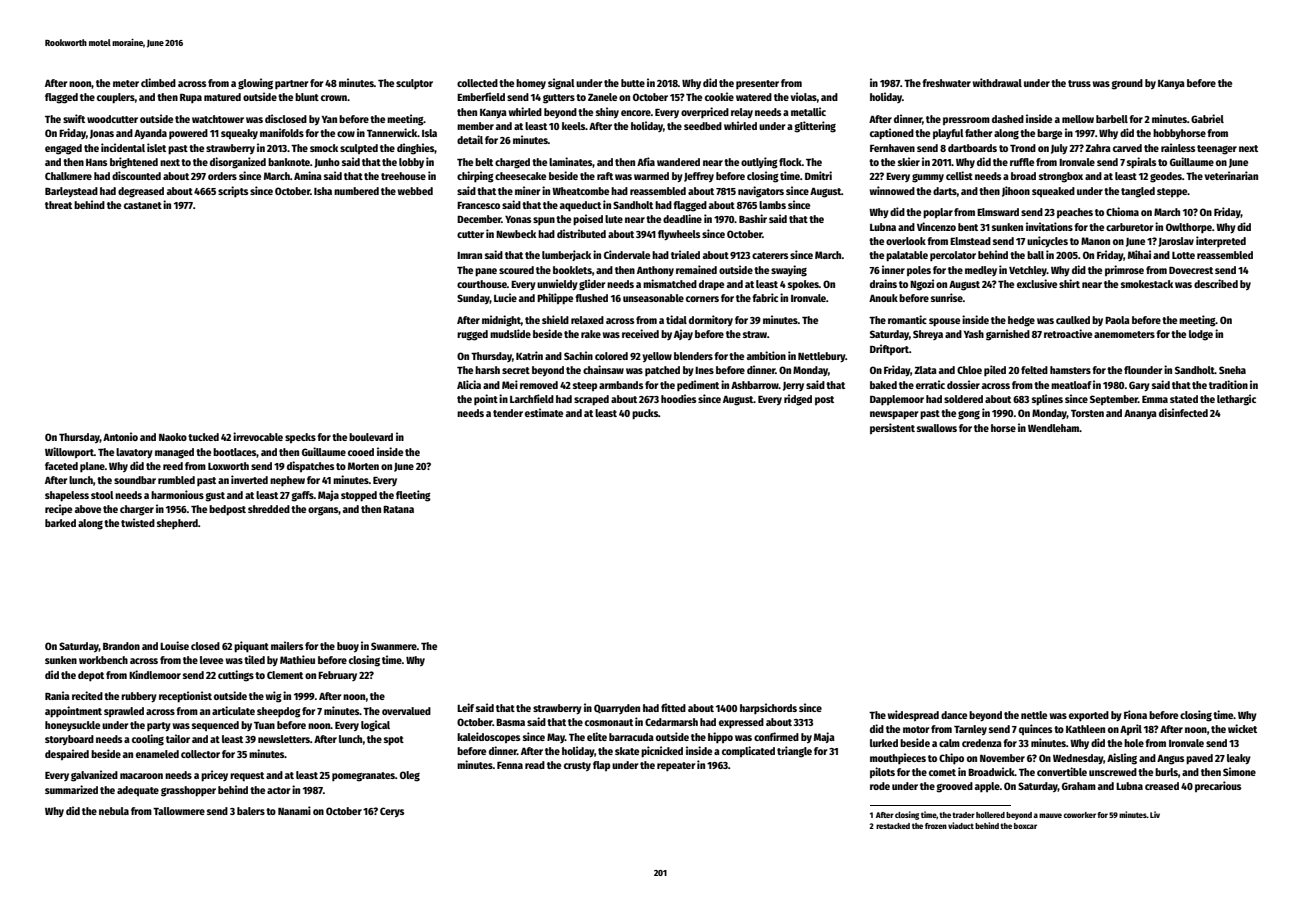  I want to click on Sneha, so click(1232, 370).
